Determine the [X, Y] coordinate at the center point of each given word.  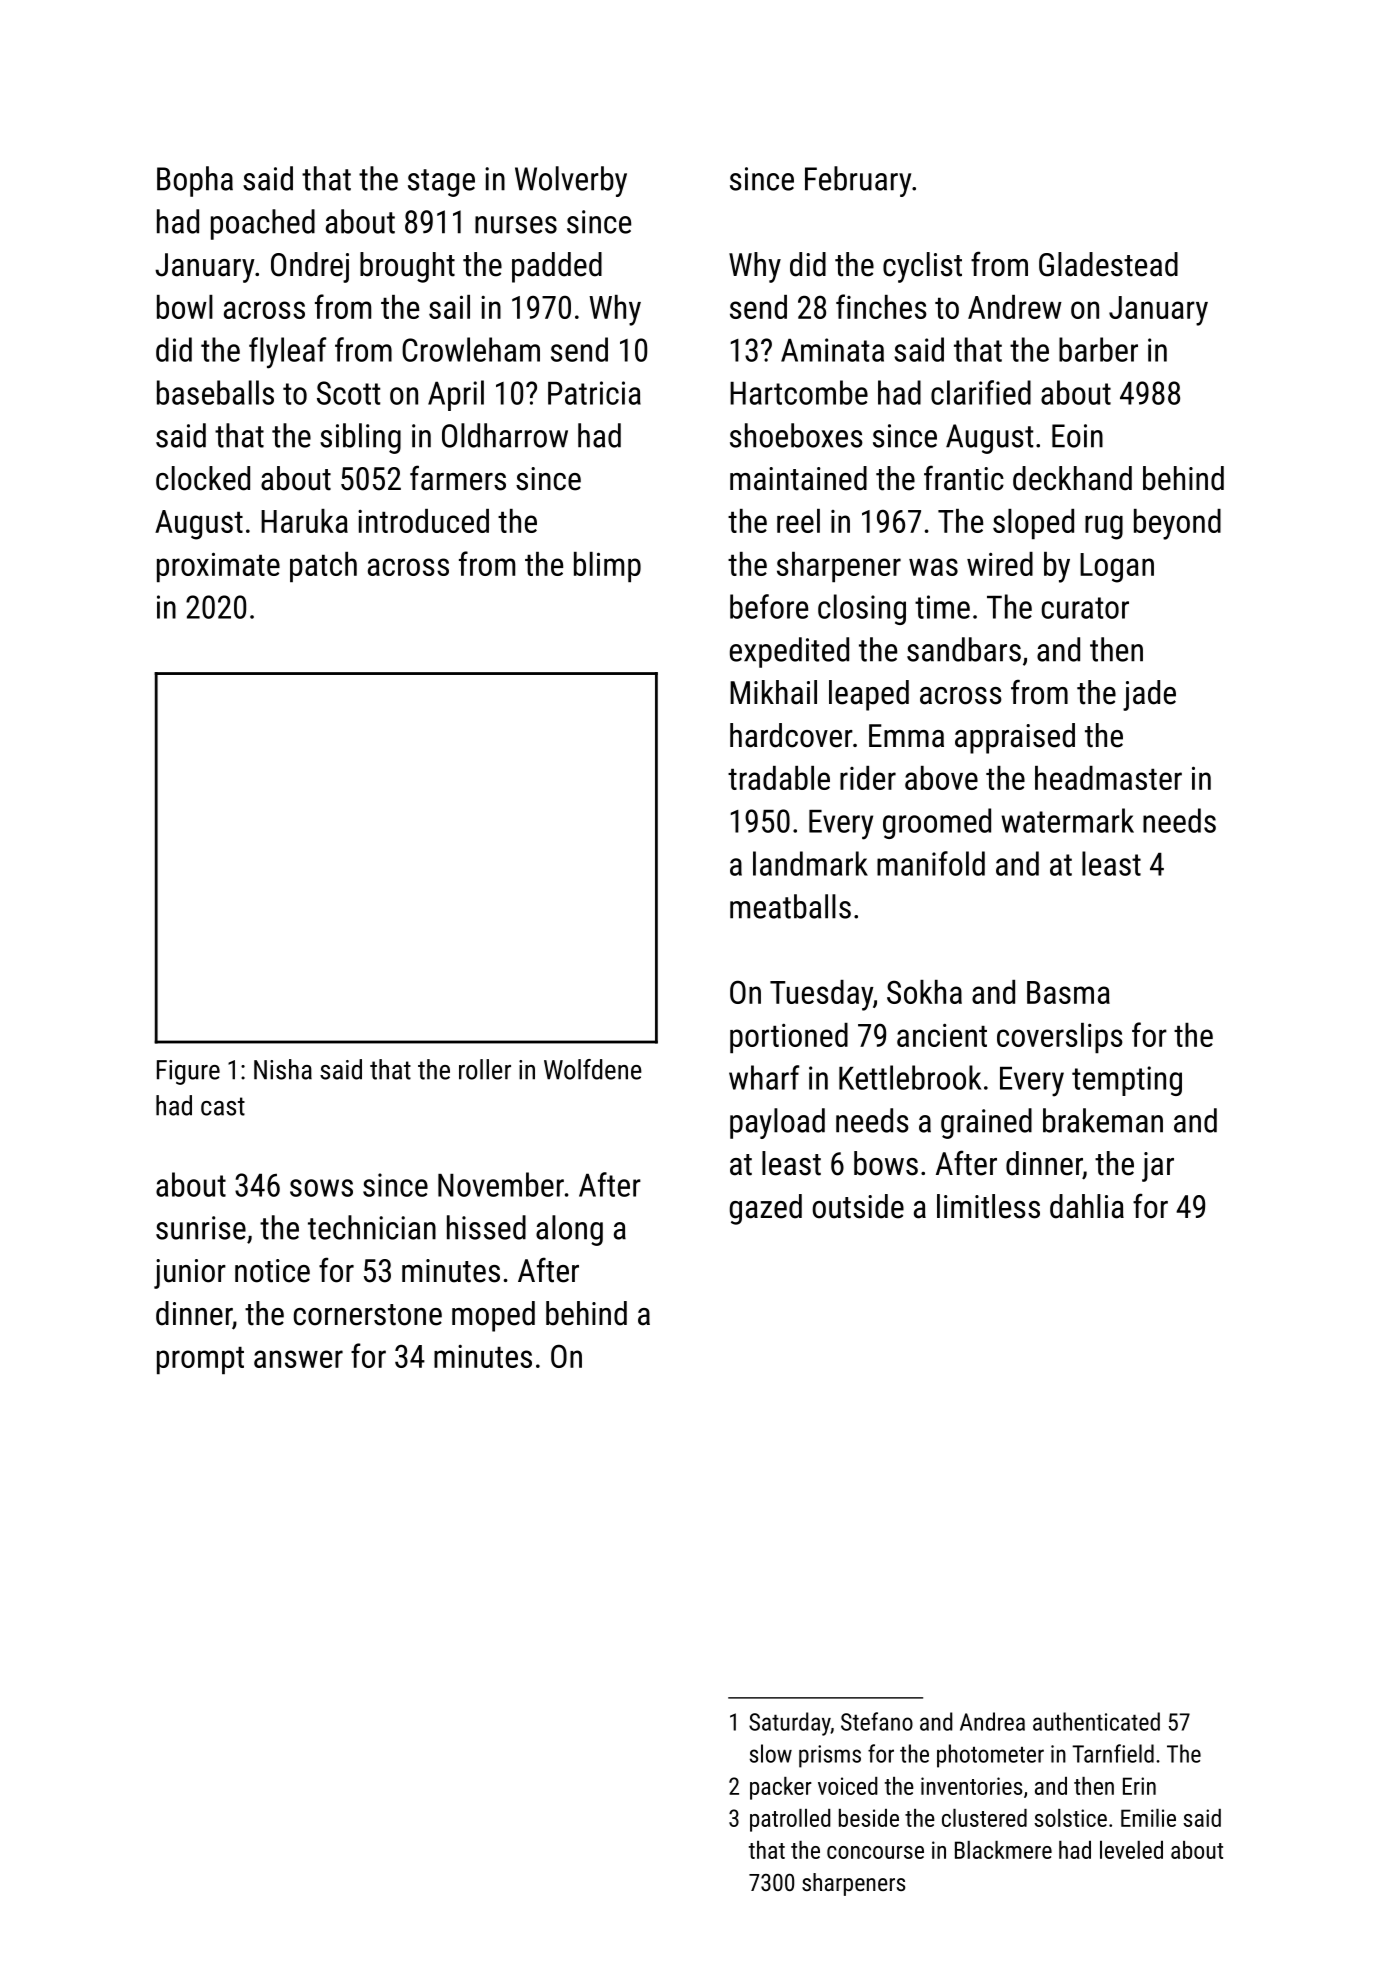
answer [298, 1359]
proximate [218, 567]
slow [771, 1753]
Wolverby [571, 181]
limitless [988, 1206]
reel [798, 521]
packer [781, 1788]
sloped [1033, 524]
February [858, 181]
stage [441, 183]
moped [493, 1316]
